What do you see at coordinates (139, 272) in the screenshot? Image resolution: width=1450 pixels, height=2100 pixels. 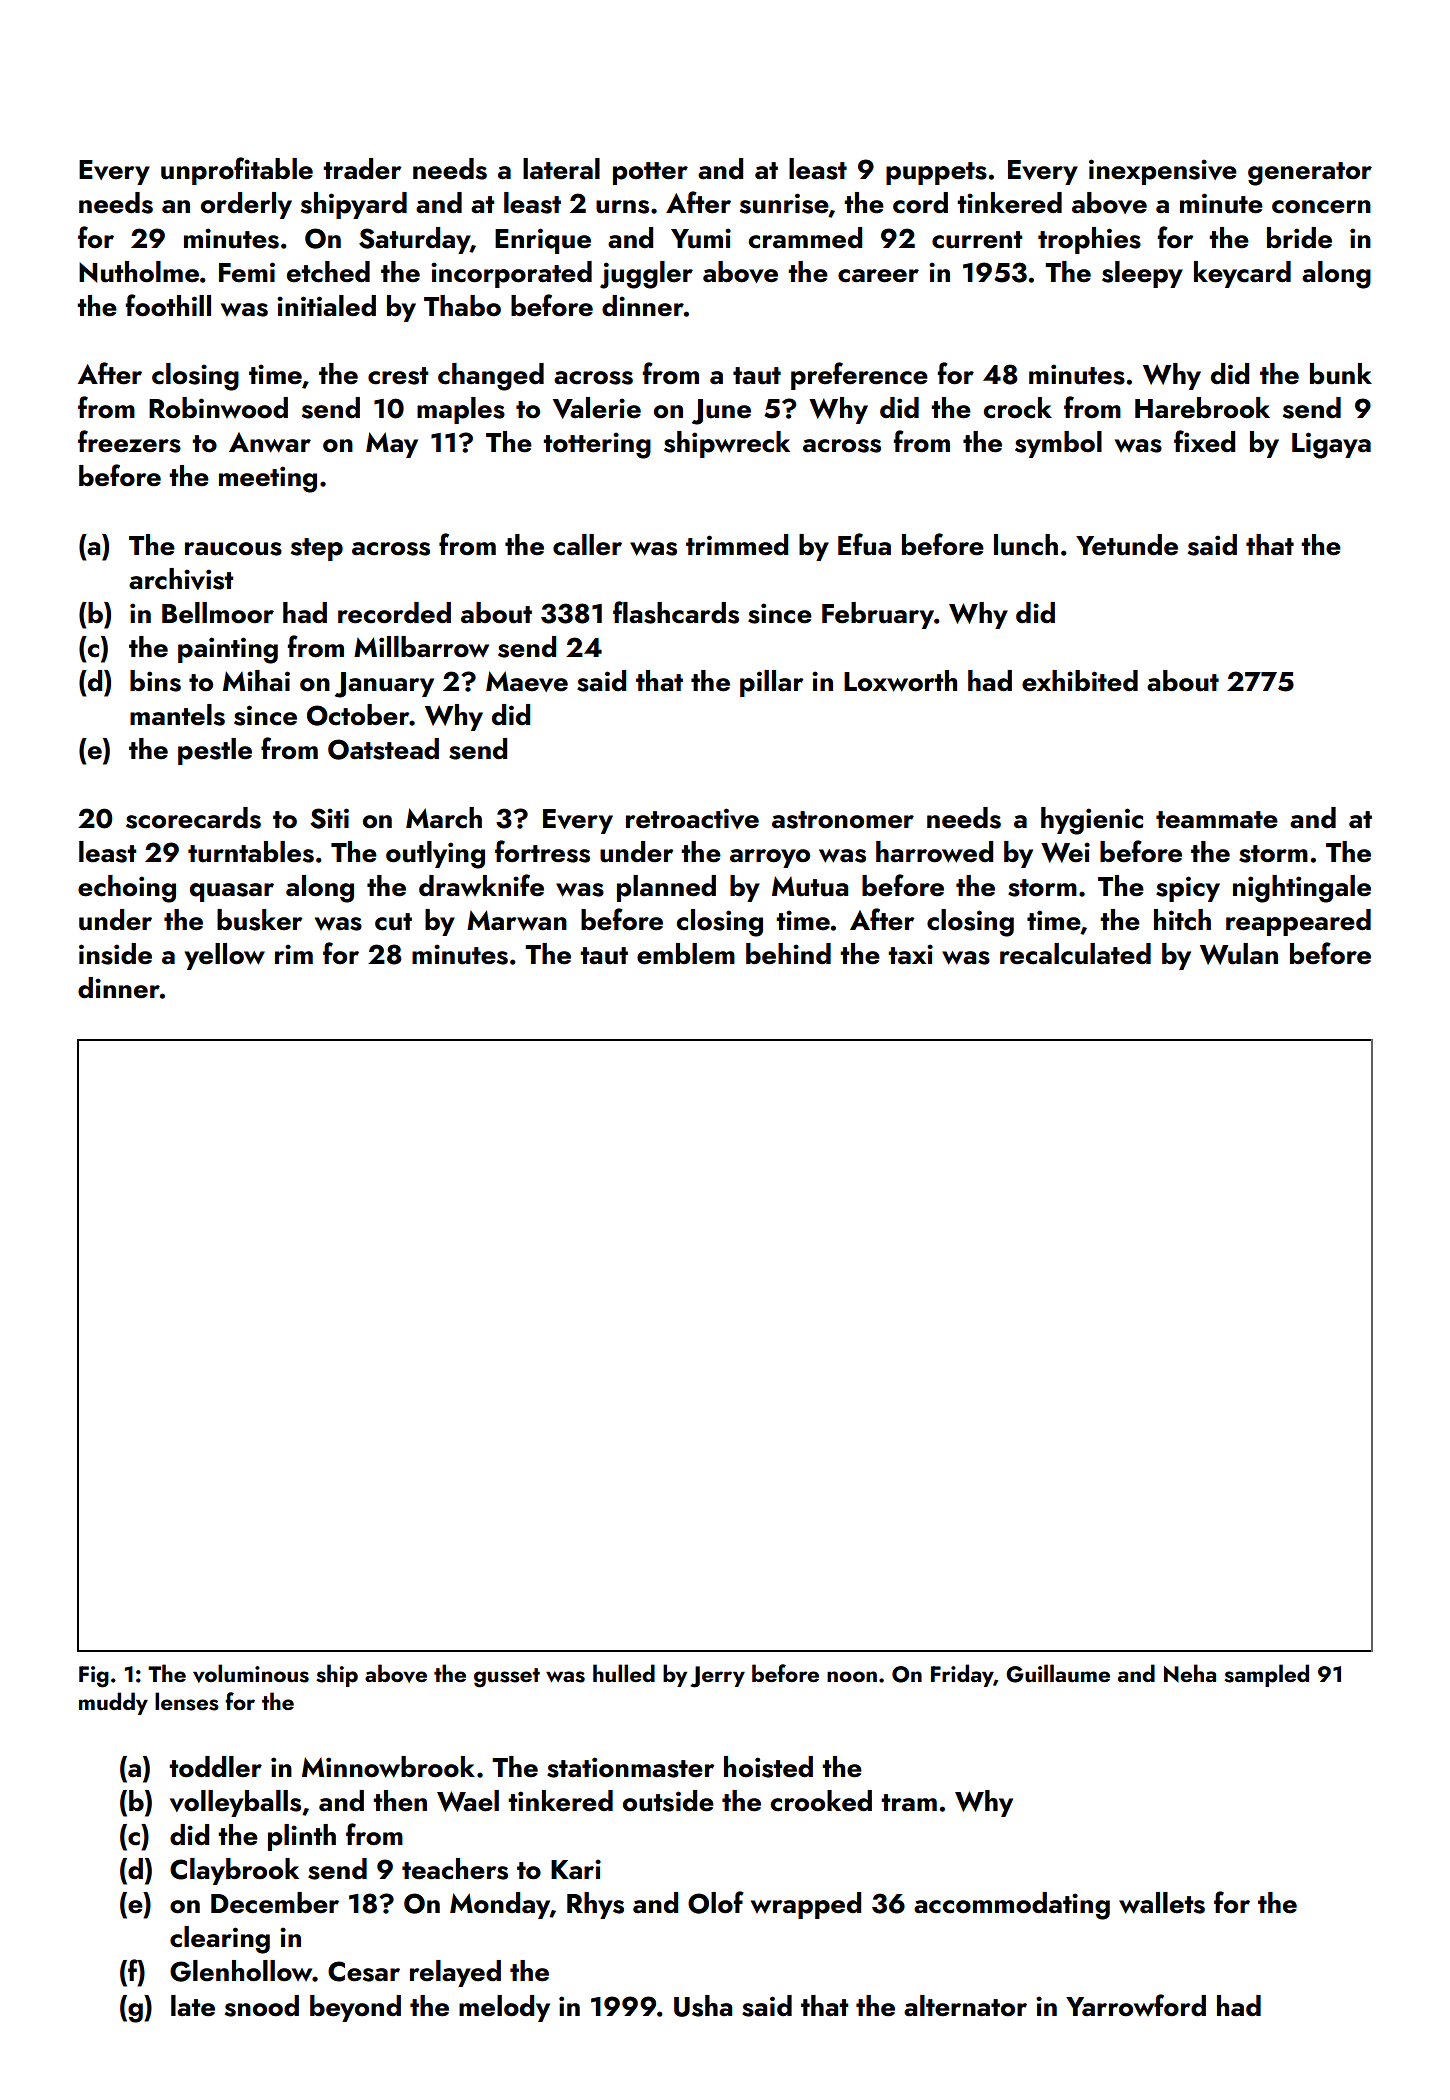 I see `Nutholme` at bounding box center [139, 272].
